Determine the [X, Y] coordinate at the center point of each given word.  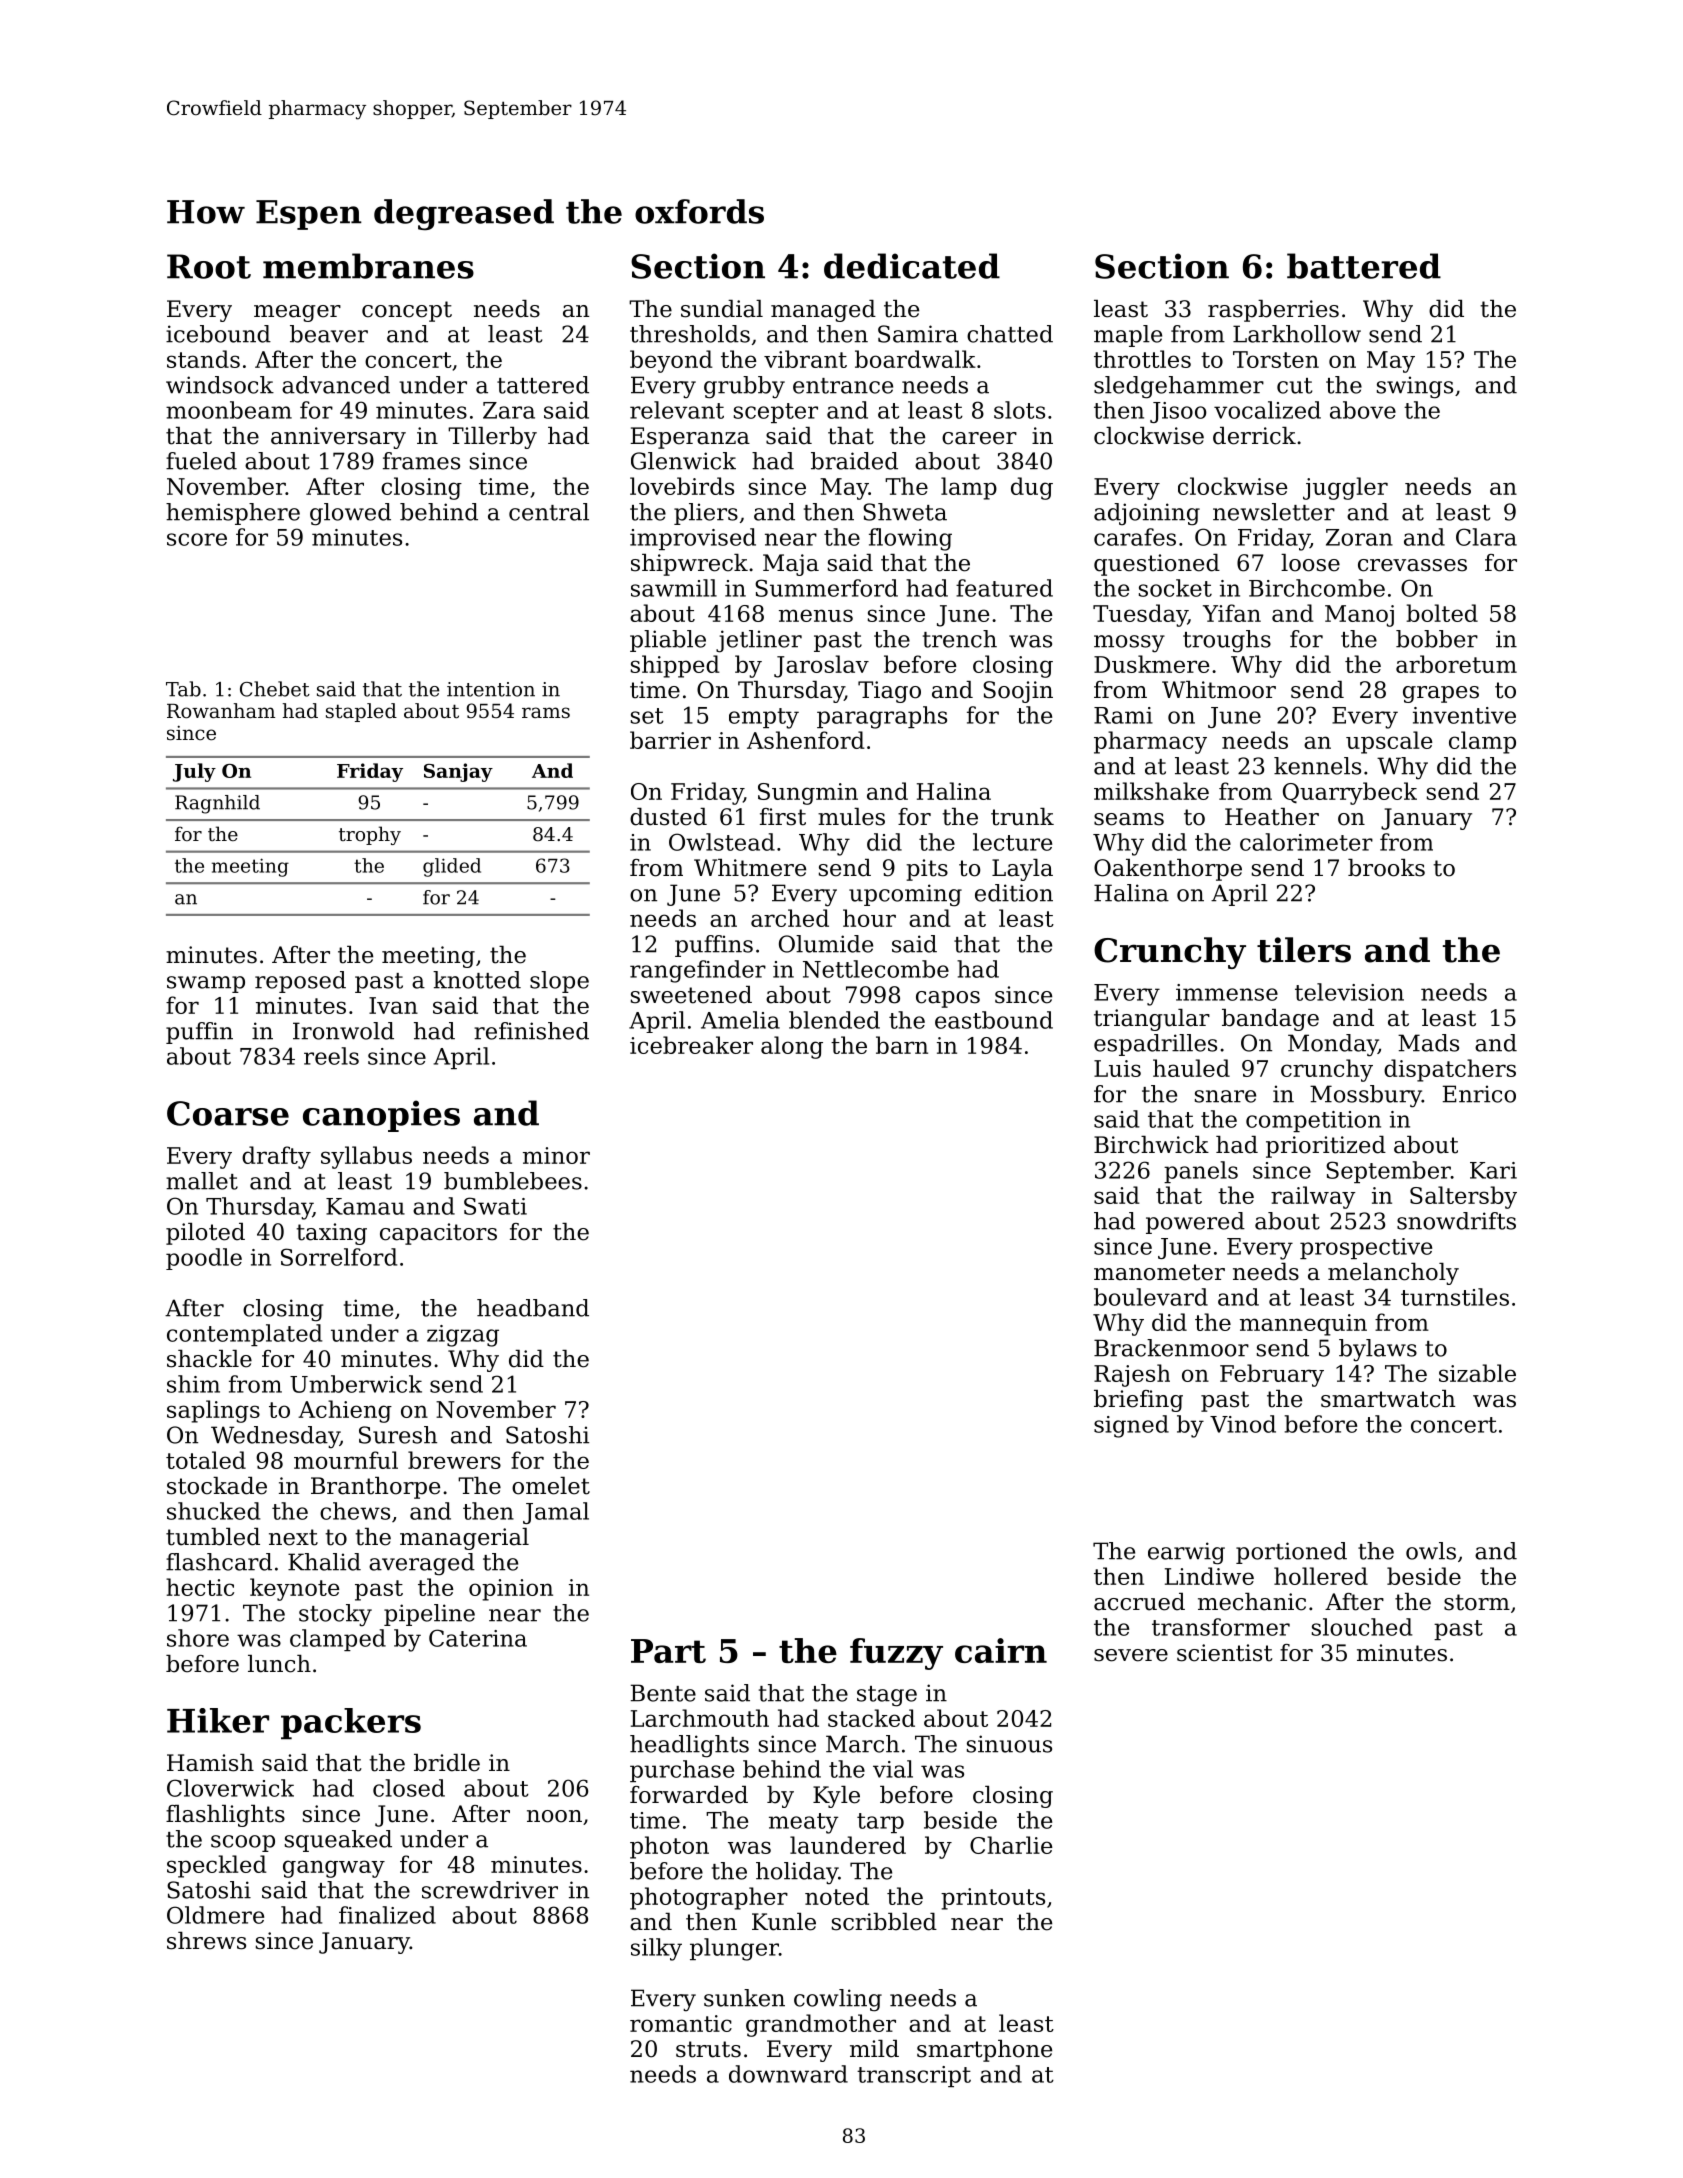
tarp [880, 1823]
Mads [1428, 1043]
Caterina [478, 1638]
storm [1477, 1602]
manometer [1159, 1272]
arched [790, 918]
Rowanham [221, 711]
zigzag [463, 1336]
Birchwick [1151, 1145]
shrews [206, 1941]
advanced [336, 385]
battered [1364, 266]
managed [823, 311]
